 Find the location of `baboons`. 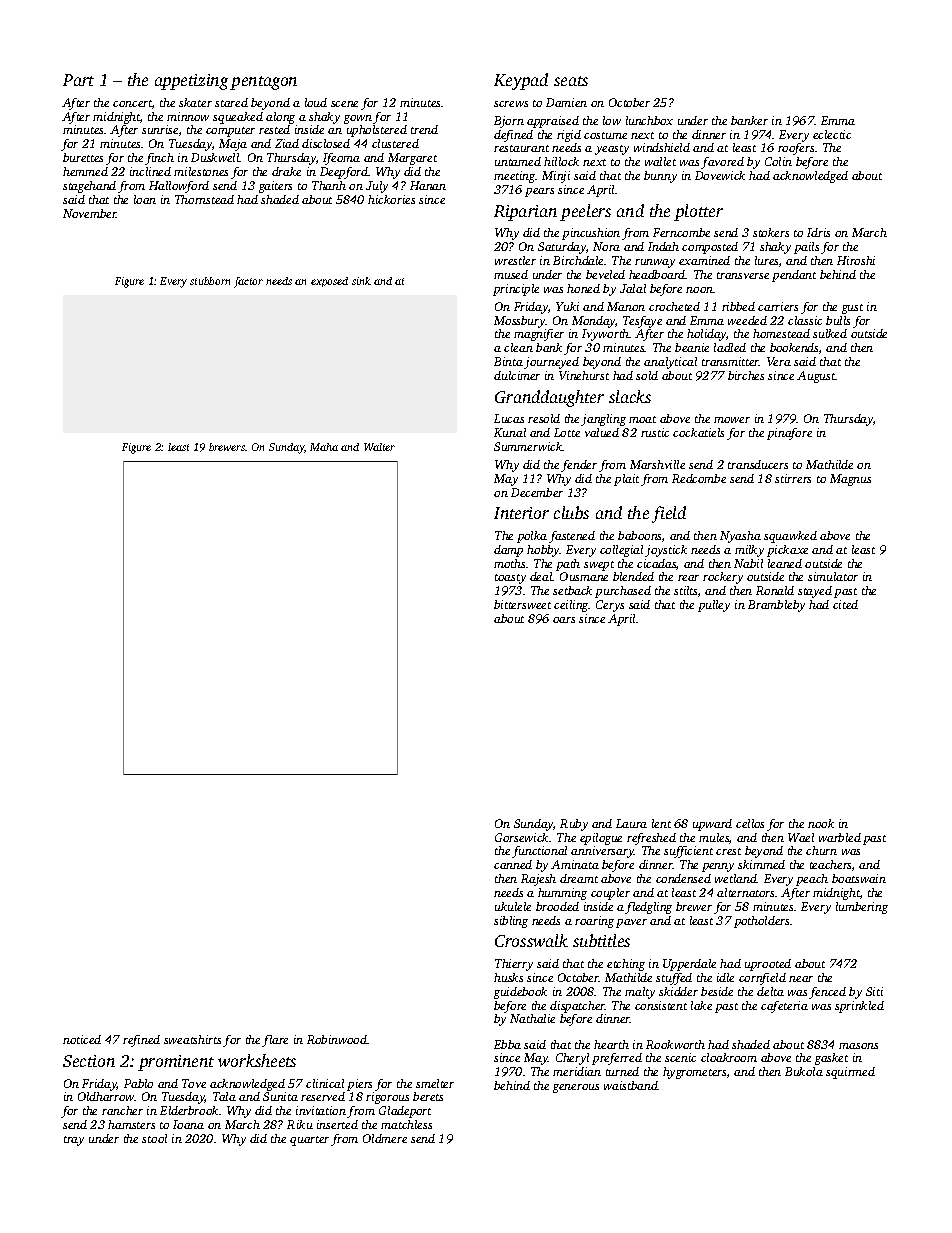

baboons is located at coordinates (639, 535).
